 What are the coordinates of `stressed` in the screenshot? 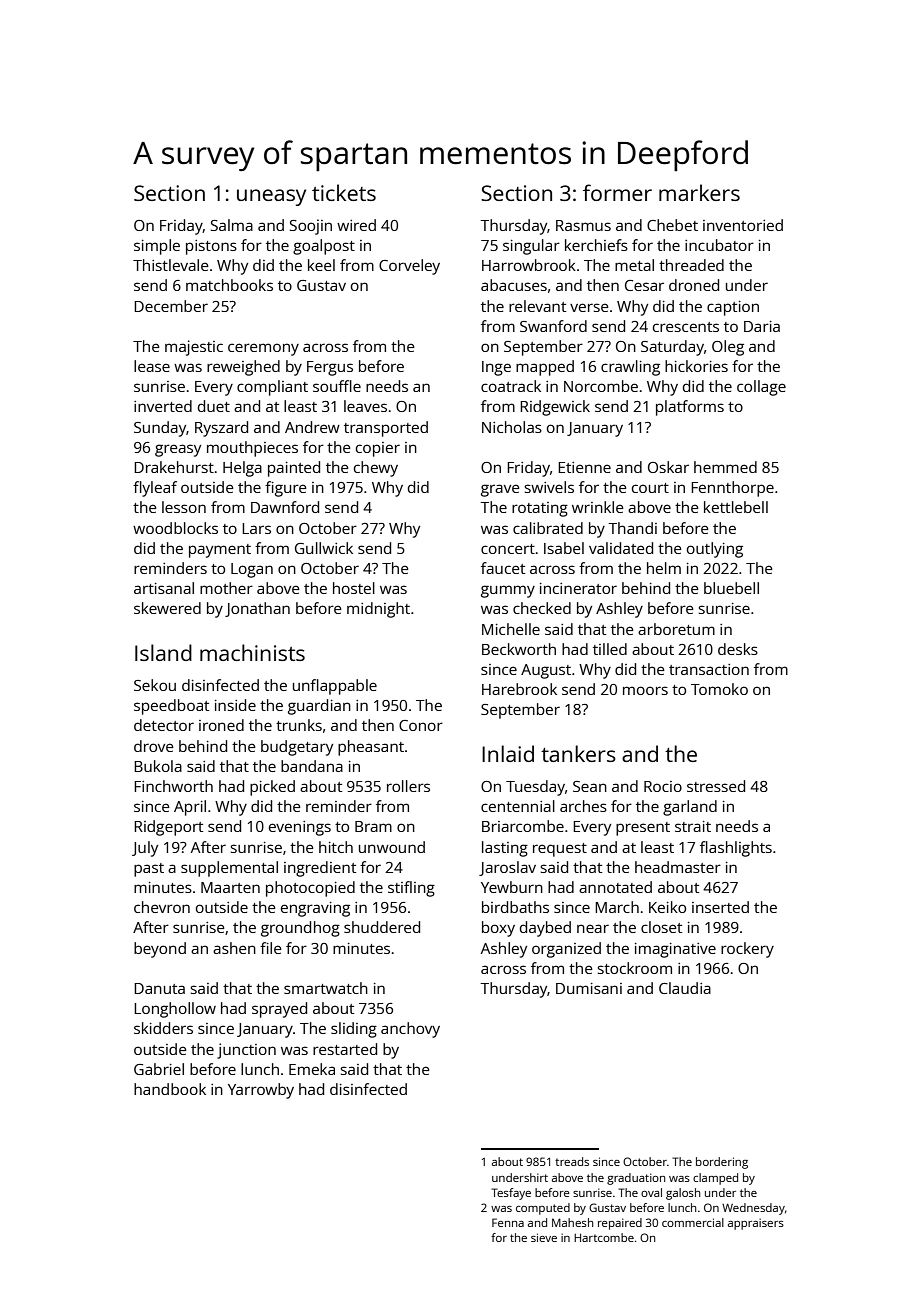 It's located at (716, 786).
